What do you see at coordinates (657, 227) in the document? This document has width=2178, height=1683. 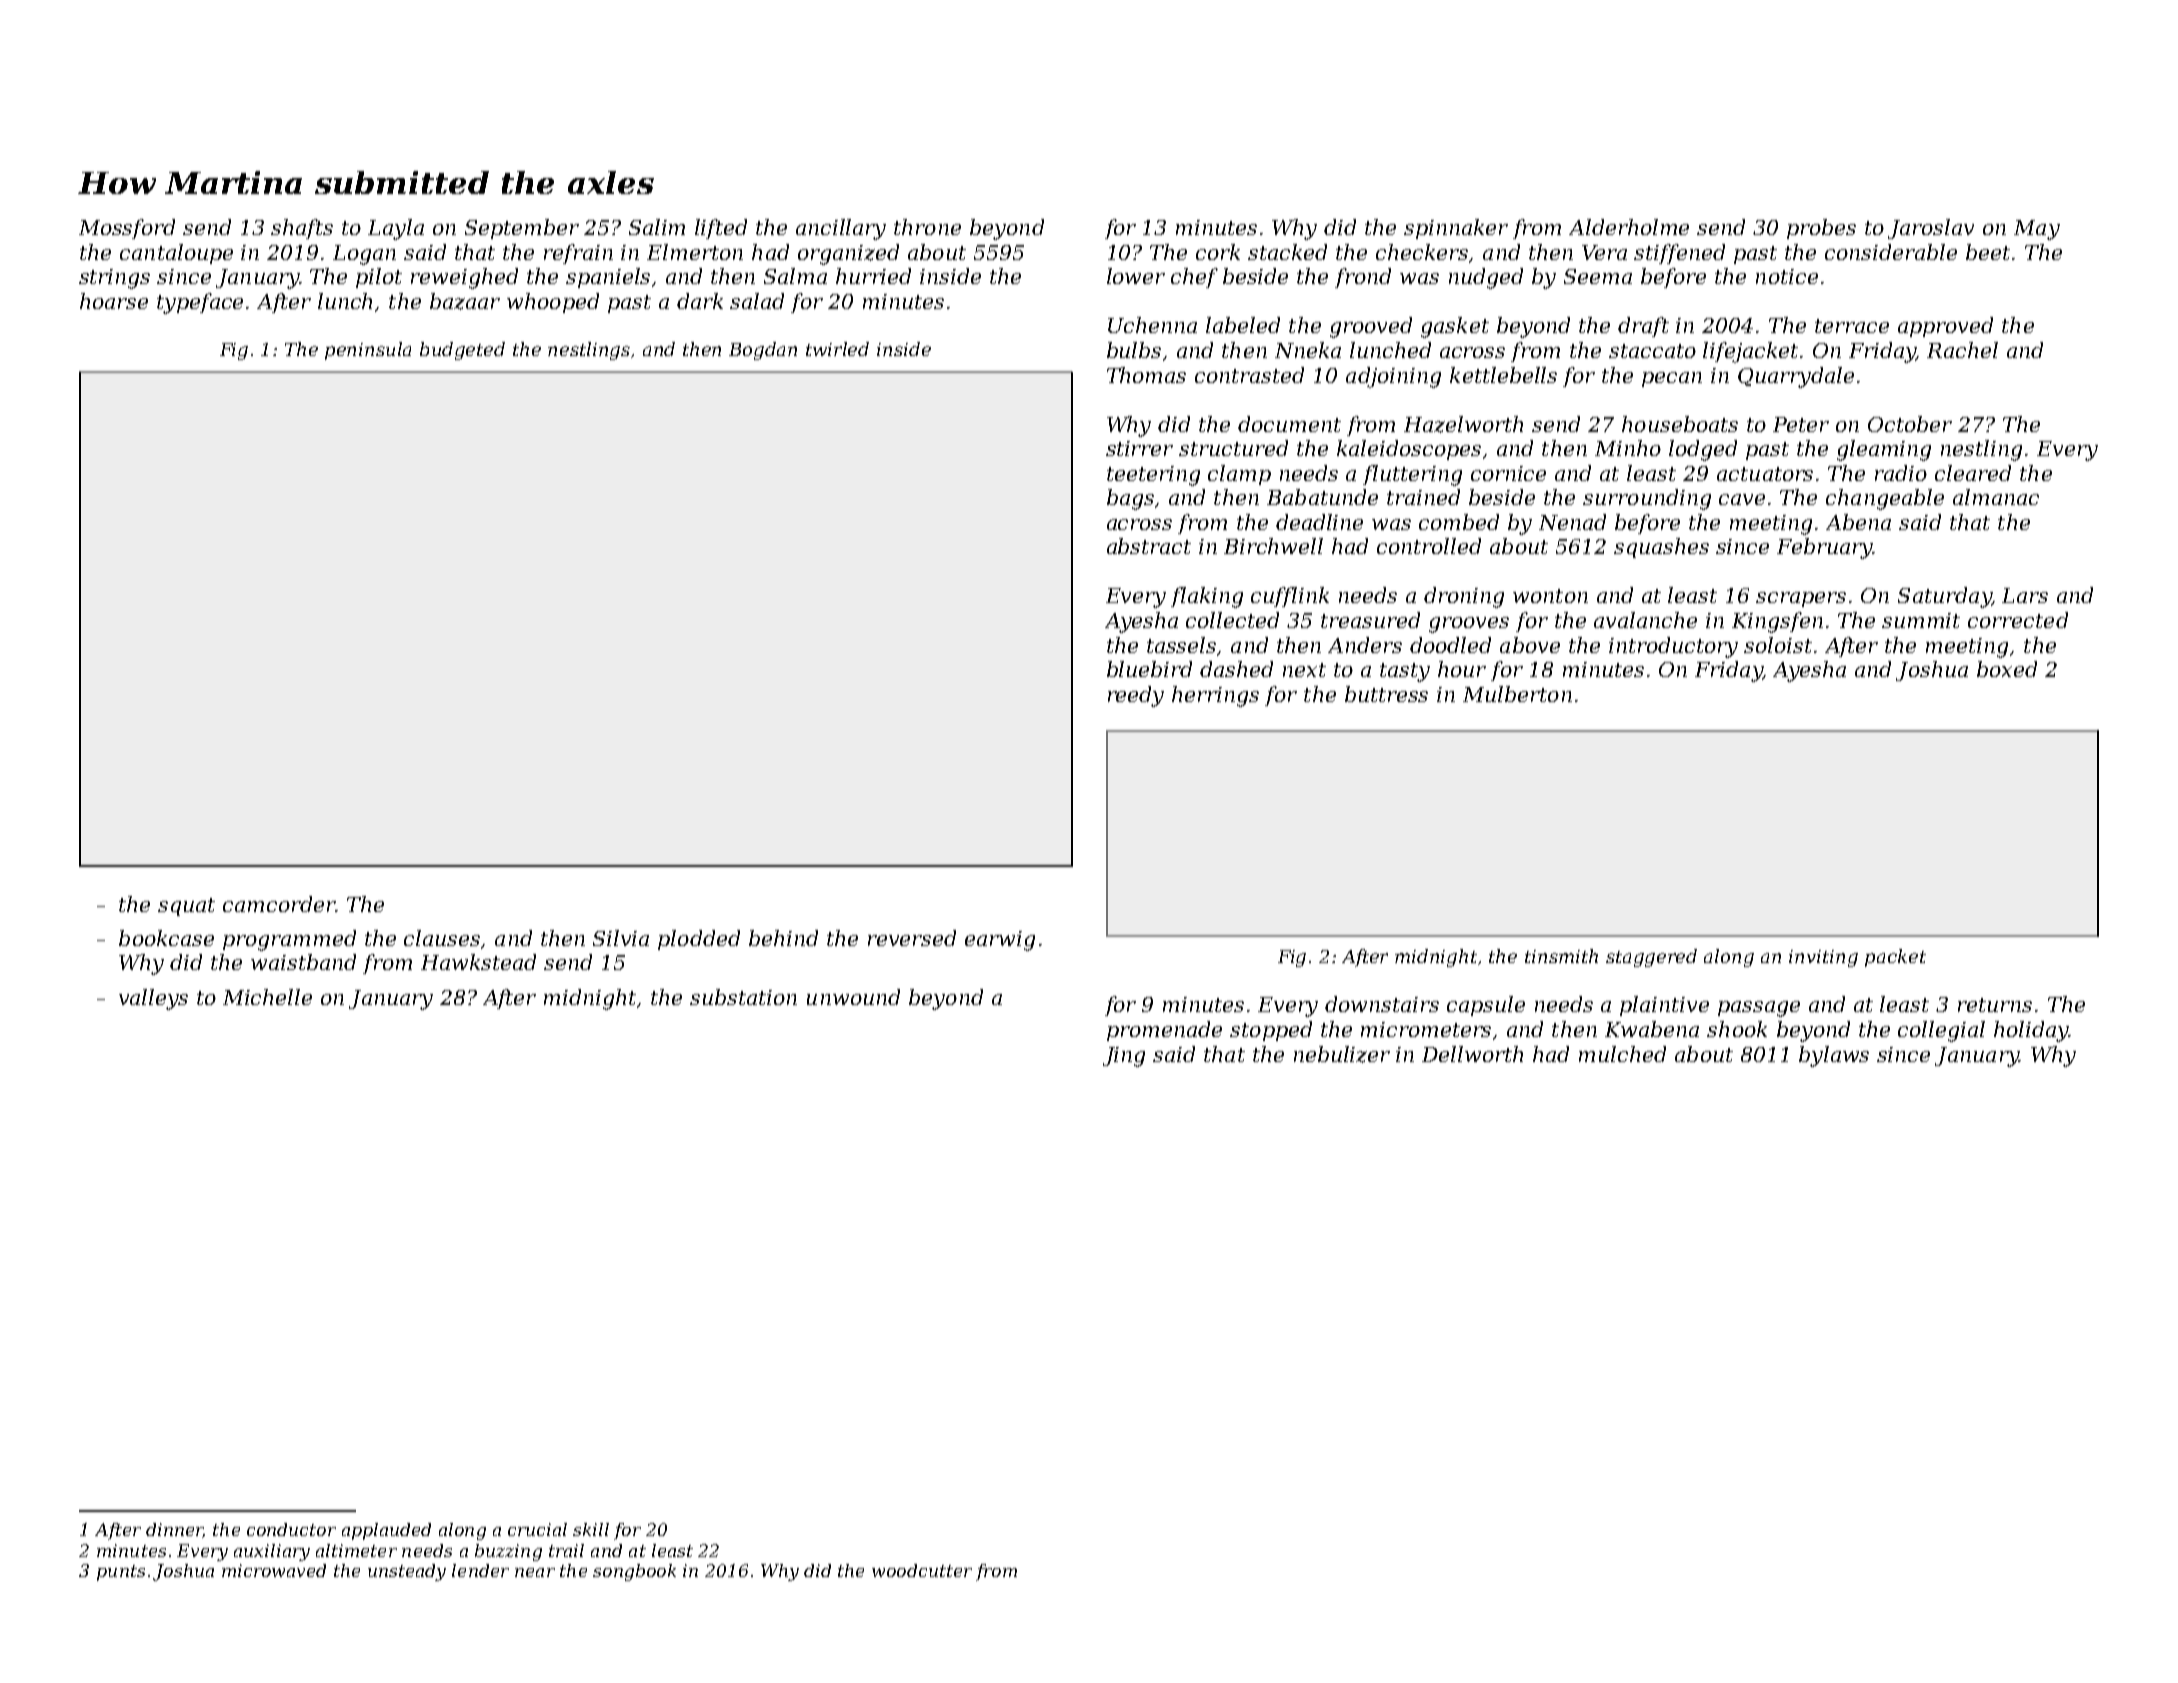 I see `Salim` at bounding box center [657, 227].
